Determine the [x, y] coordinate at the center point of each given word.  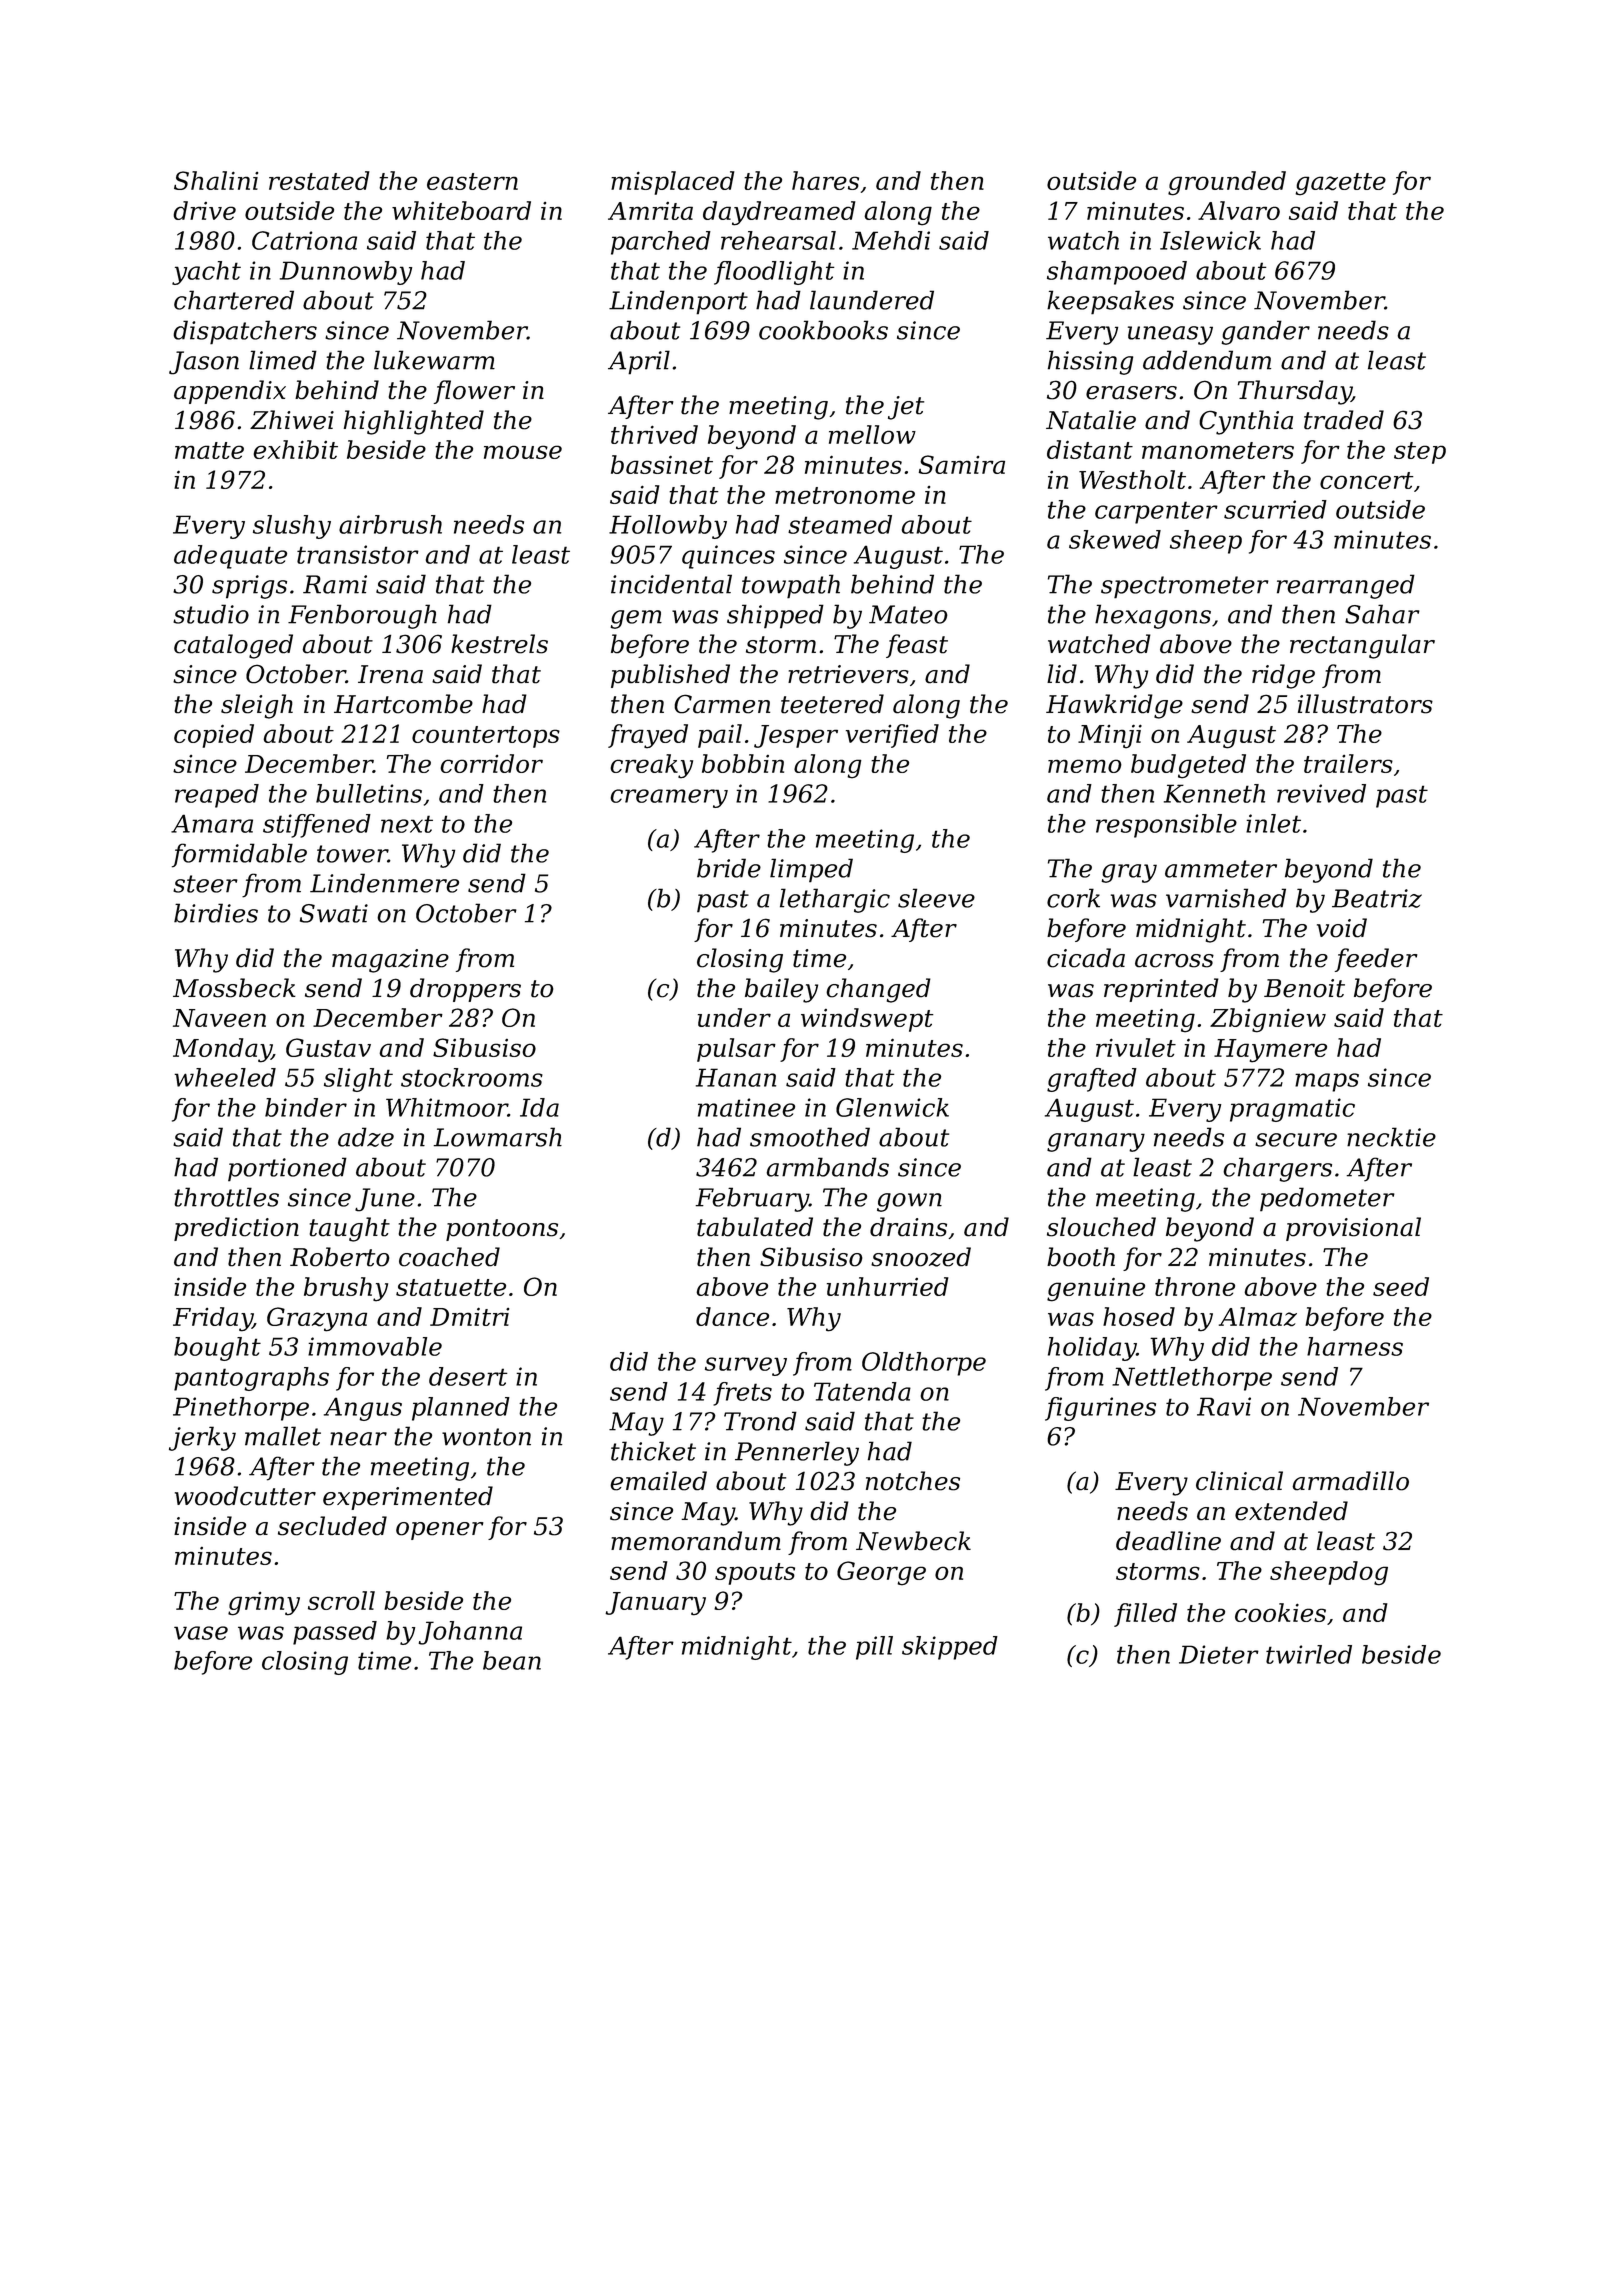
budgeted [1188, 766]
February [752, 1199]
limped [811, 870]
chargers [1277, 1169]
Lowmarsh [497, 1137]
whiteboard [461, 210]
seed [1401, 1286]
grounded [1227, 183]
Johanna [470, 1633]
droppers [465, 990]
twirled [1309, 1654]
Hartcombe [403, 704]
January [655, 1604]
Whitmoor [447, 1107]
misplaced [673, 183]
